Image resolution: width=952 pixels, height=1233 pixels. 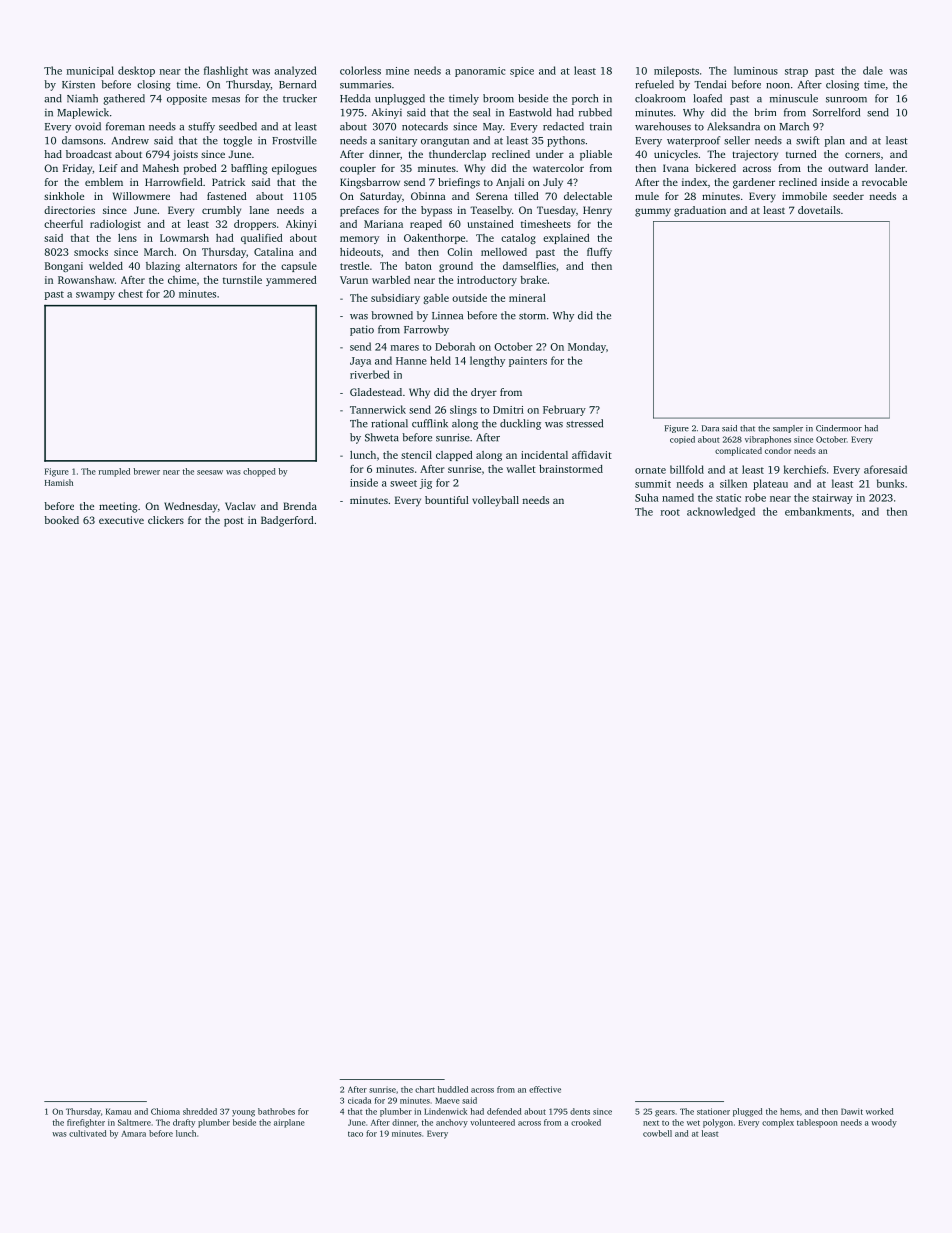 What do you see at coordinates (670, 512) in the screenshot?
I see `root` at bounding box center [670, 512].
